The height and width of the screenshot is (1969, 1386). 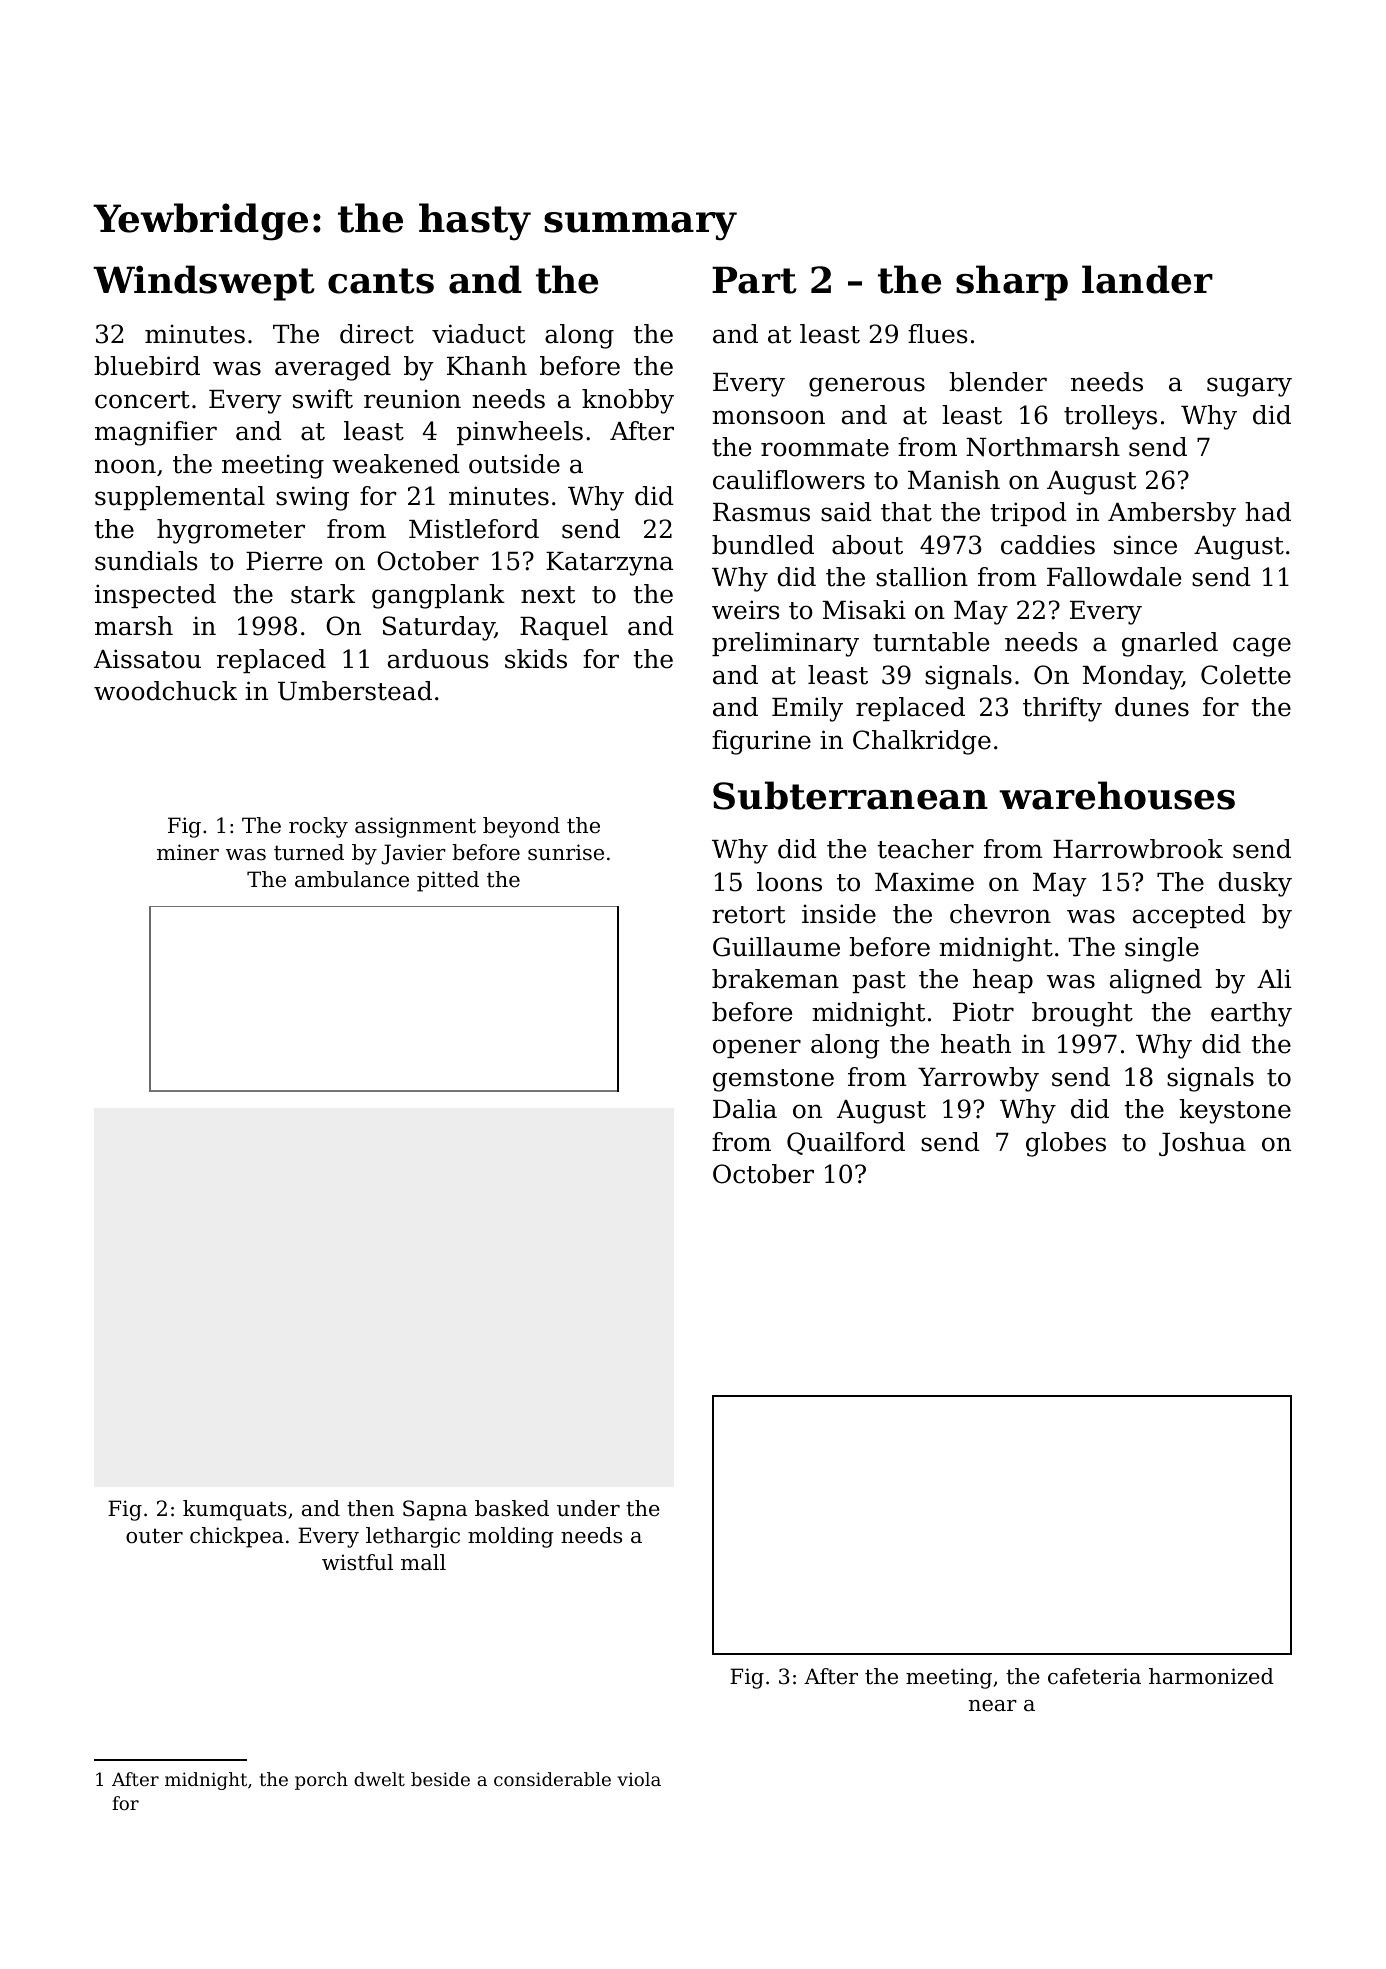 What do you see at coordinates (754, 280) in the screenshot?
I see `Part` at bounding box center [754, 280].
